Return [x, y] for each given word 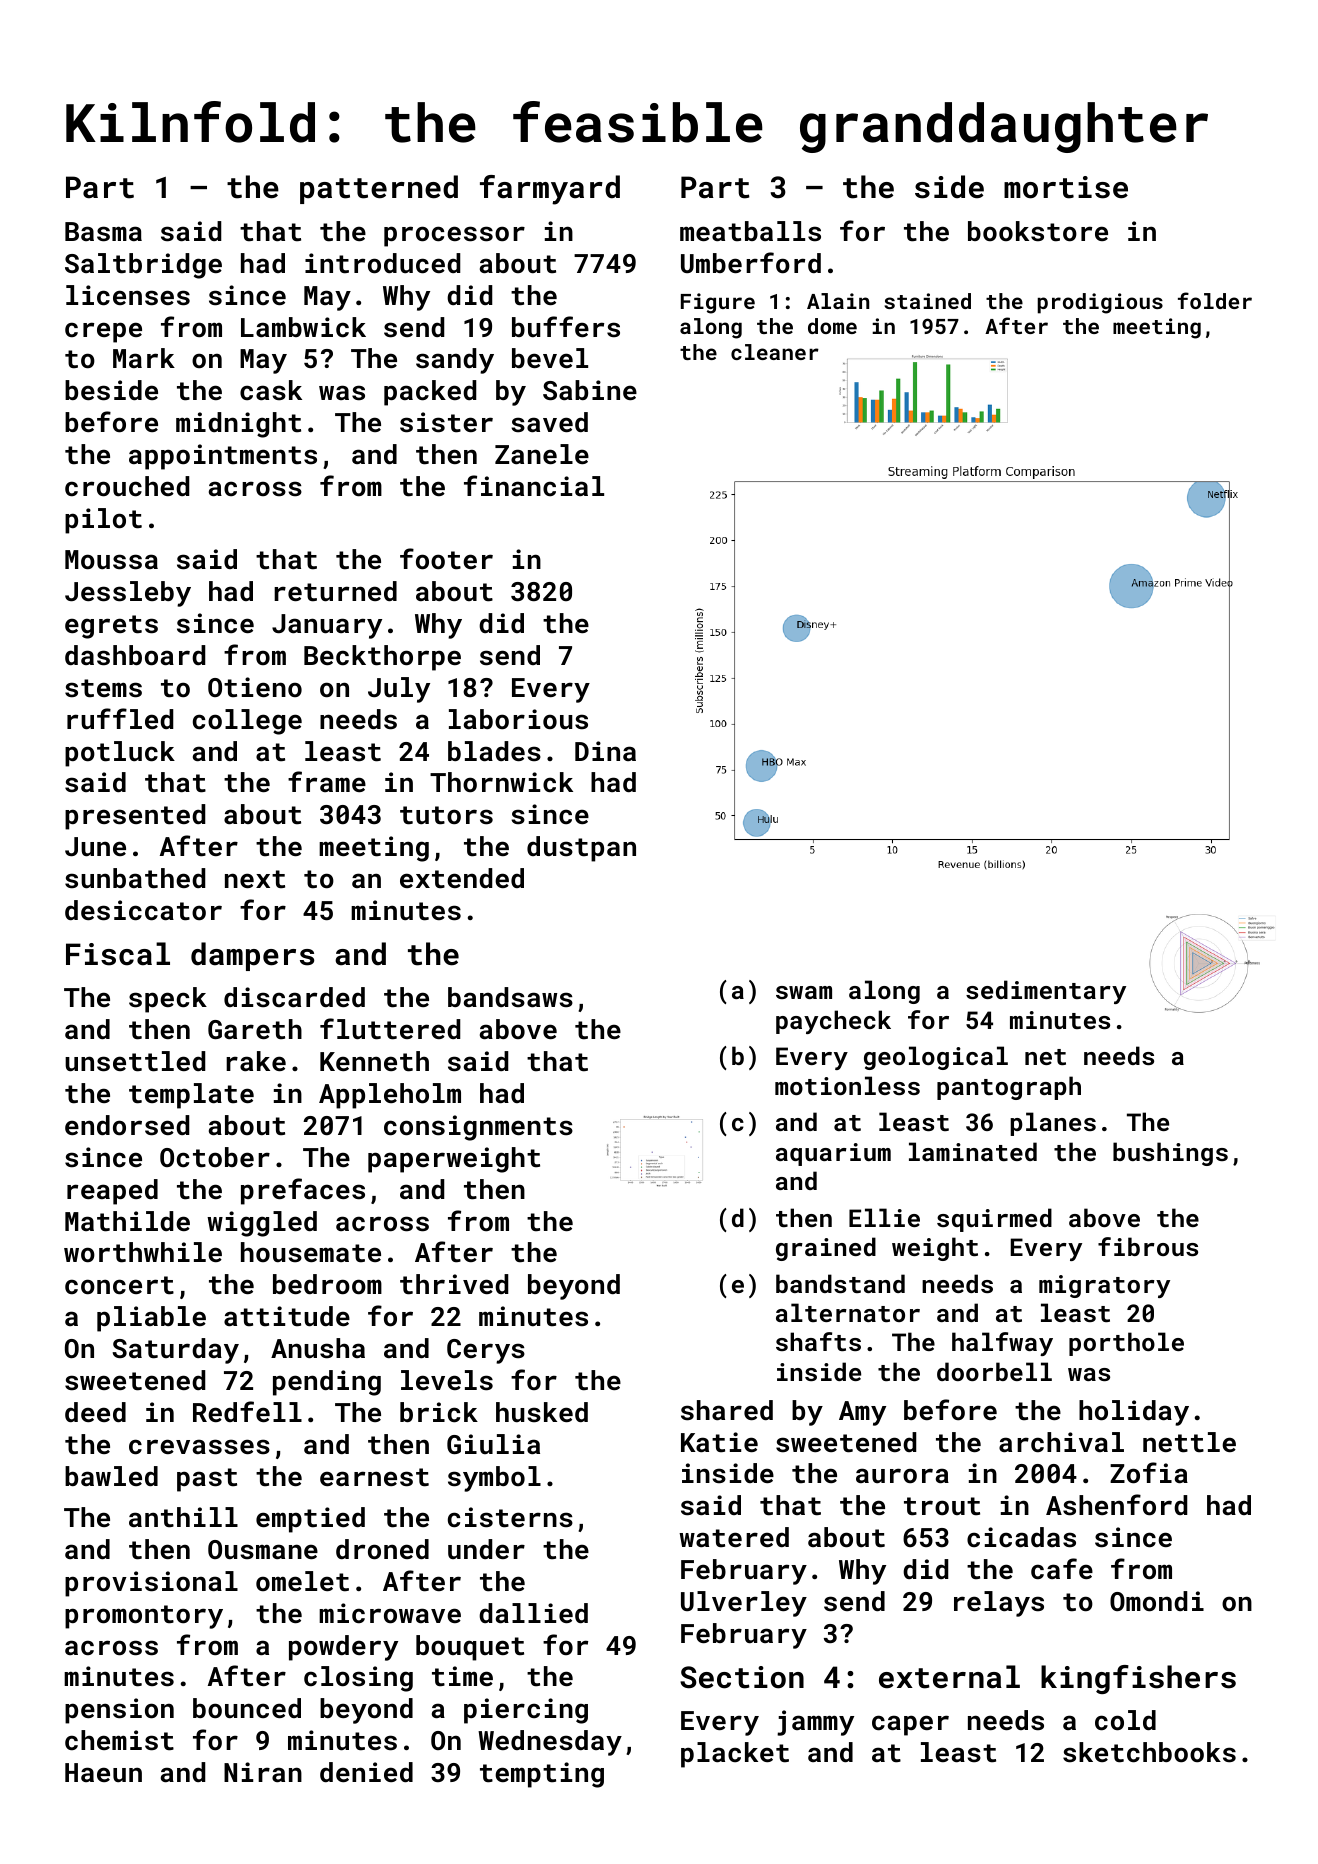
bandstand [840, 1283]
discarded [294, 997]
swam [804, 992]
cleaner [775, 352]
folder [1215, 300]
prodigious [1100, 303]
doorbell [994, 1371]
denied [366, 1772]
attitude [287, 1316]
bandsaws [510, 997]
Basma [103, 232]
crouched [127, 486]
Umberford [751, 263]
